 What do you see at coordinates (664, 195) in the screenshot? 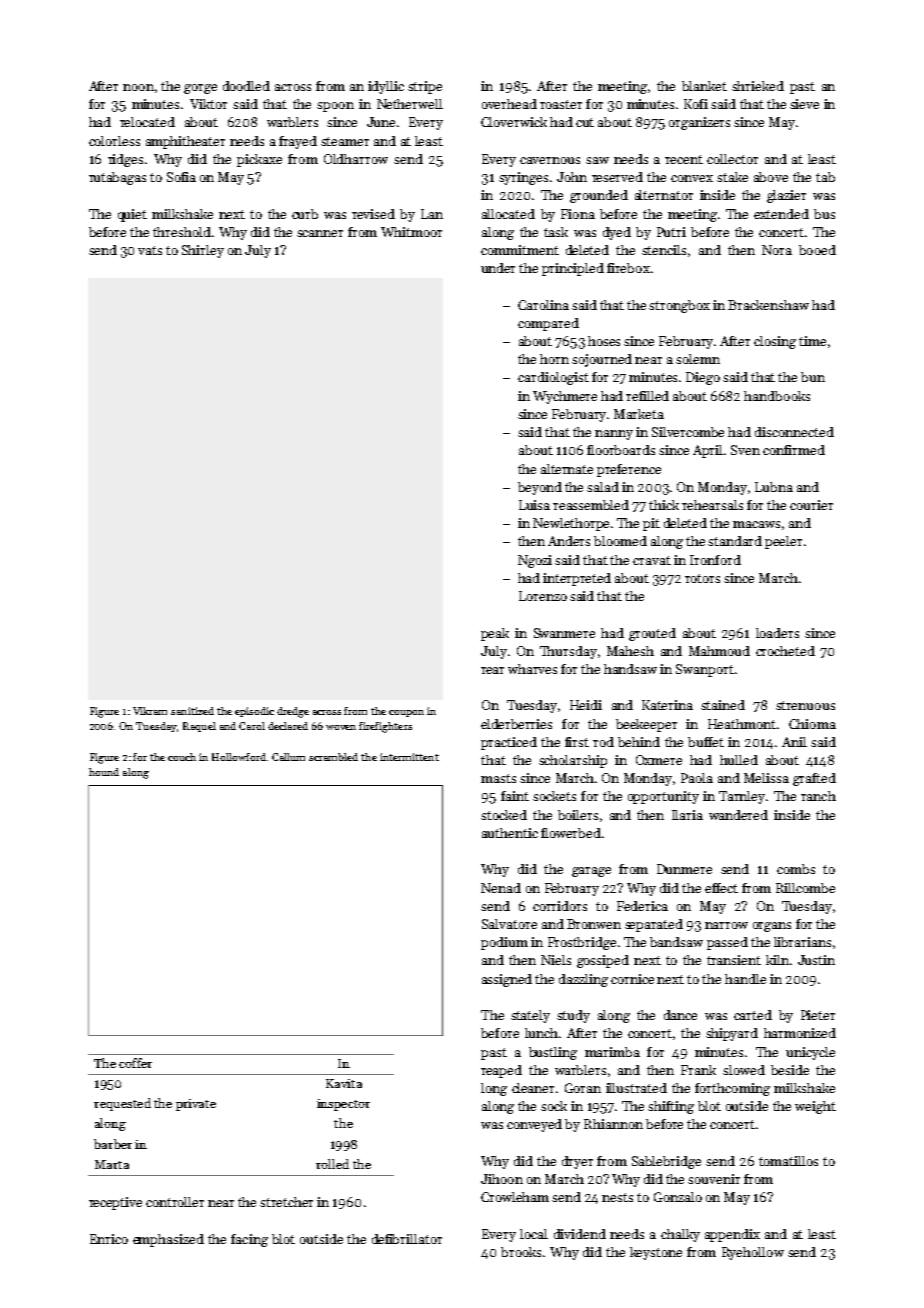
I see `alternator` at bounding box center [664, 195].
